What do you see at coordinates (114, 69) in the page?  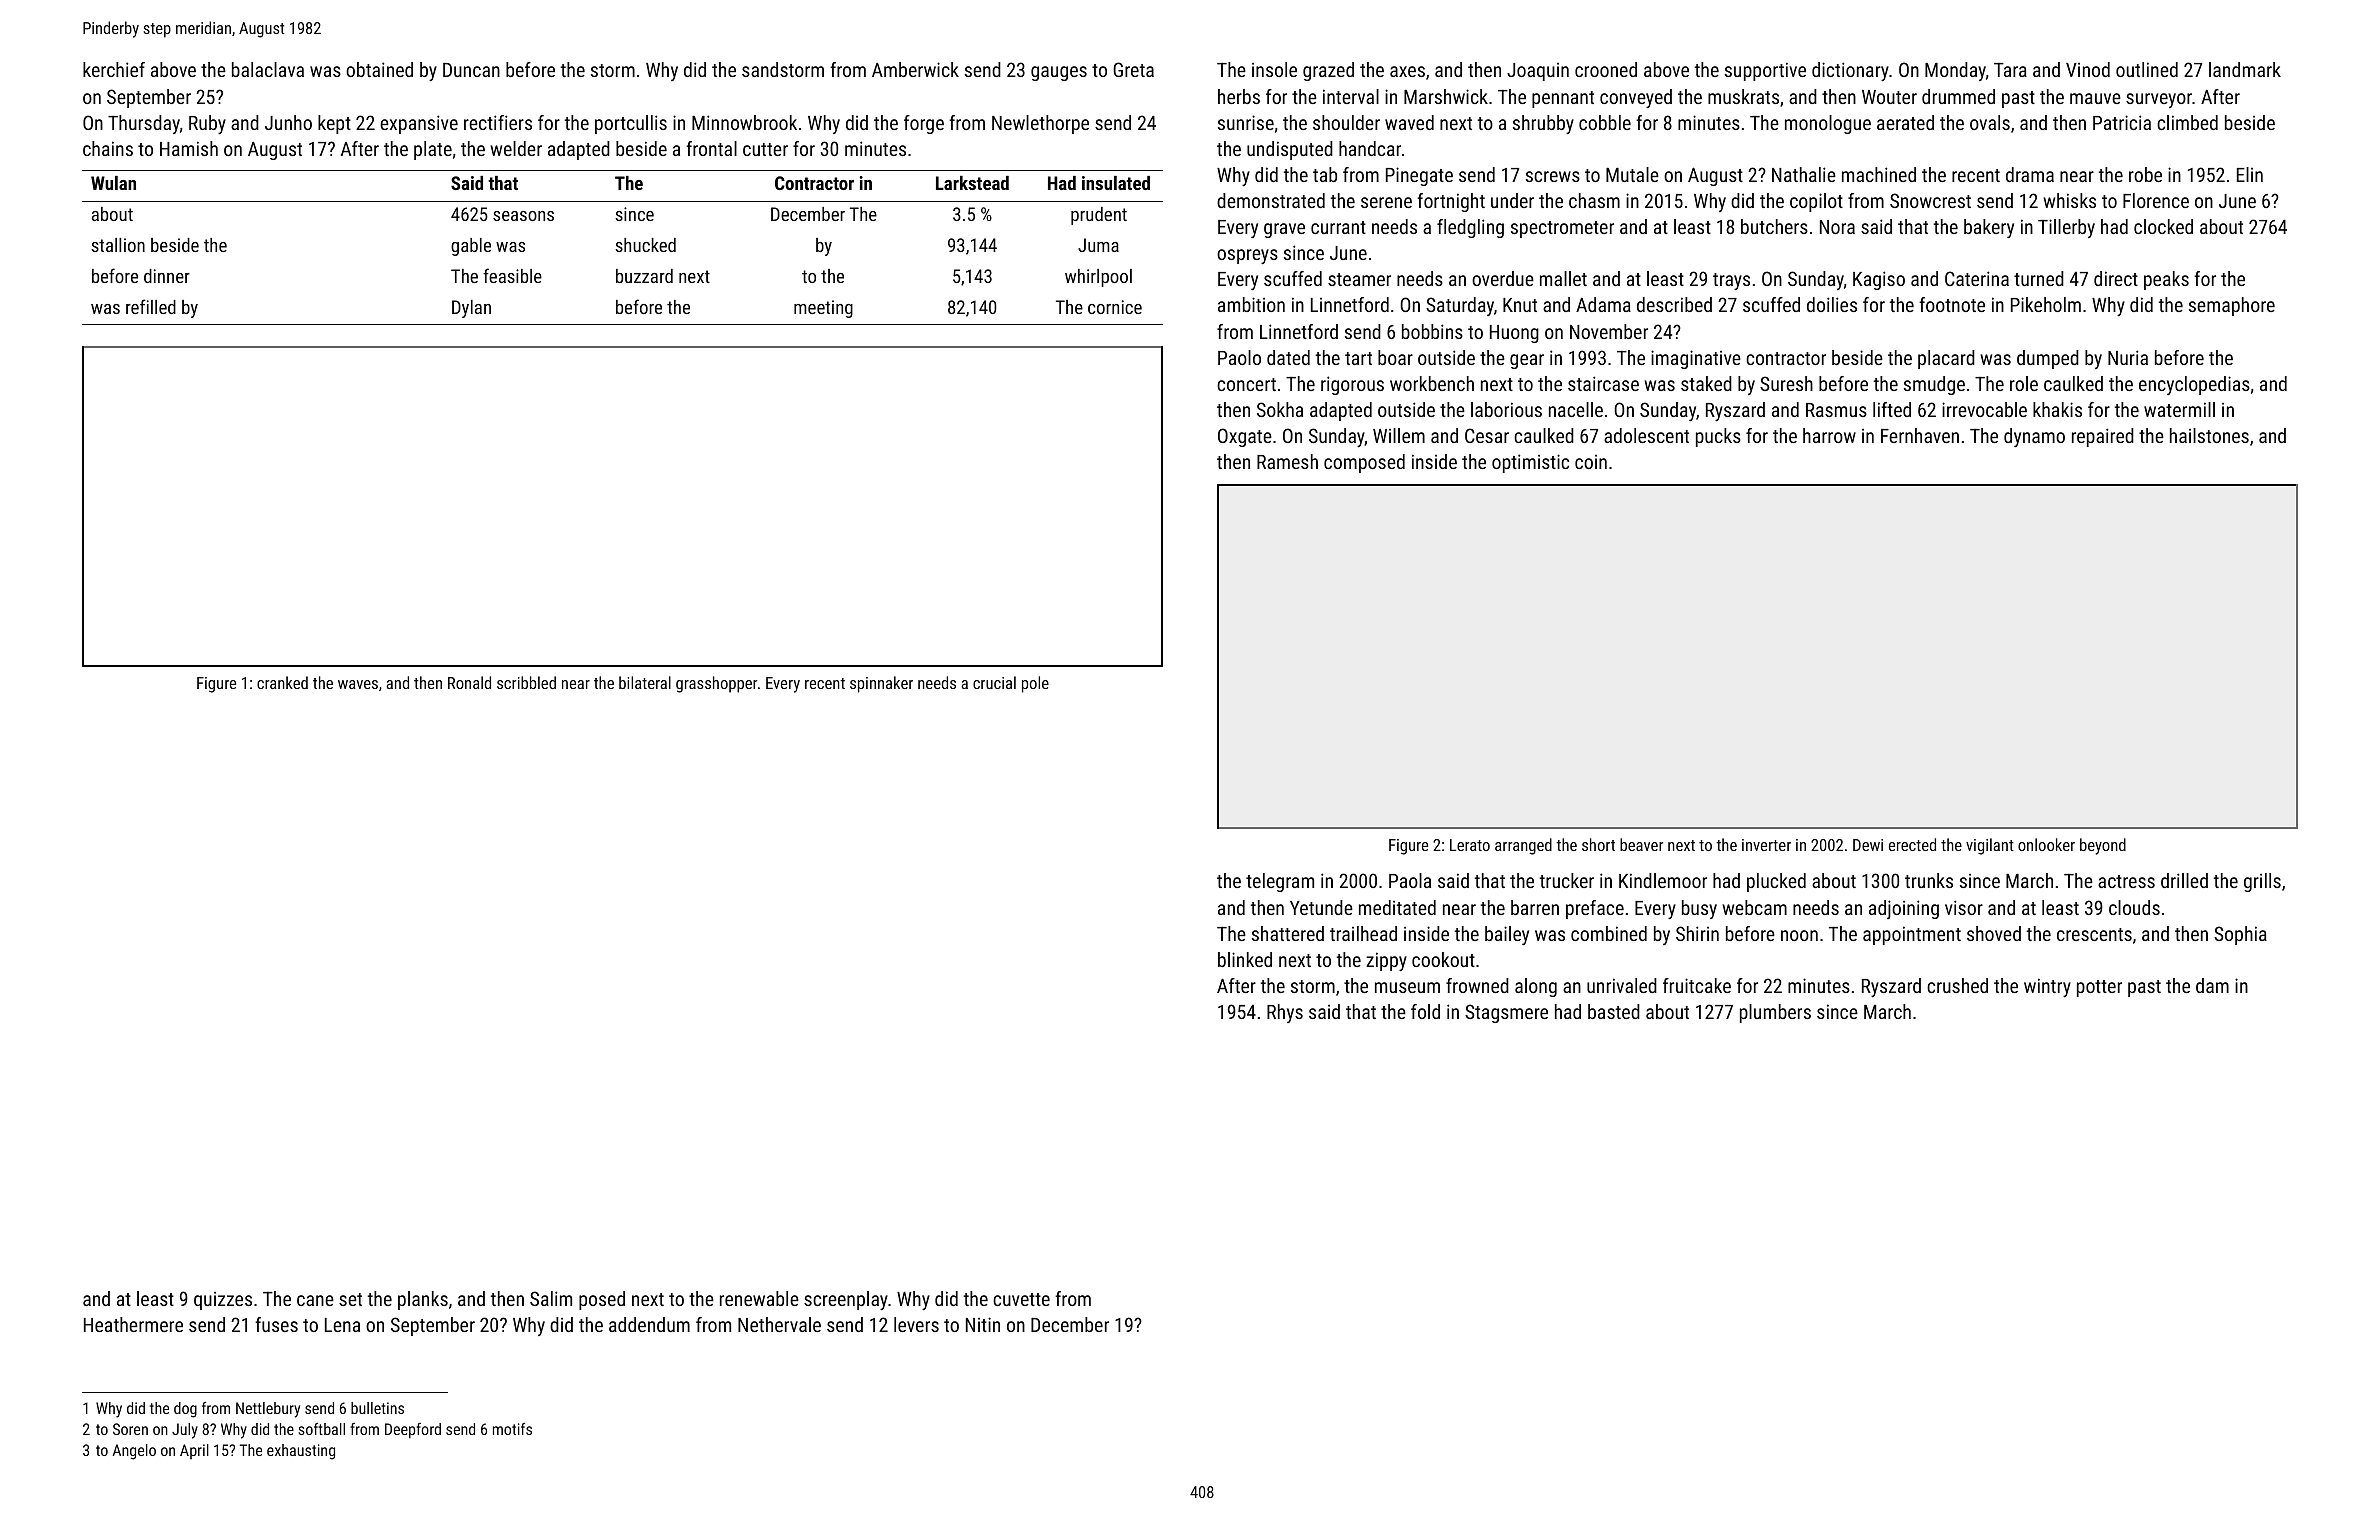 I see `kerchief` at bounding box center [114, 69].
